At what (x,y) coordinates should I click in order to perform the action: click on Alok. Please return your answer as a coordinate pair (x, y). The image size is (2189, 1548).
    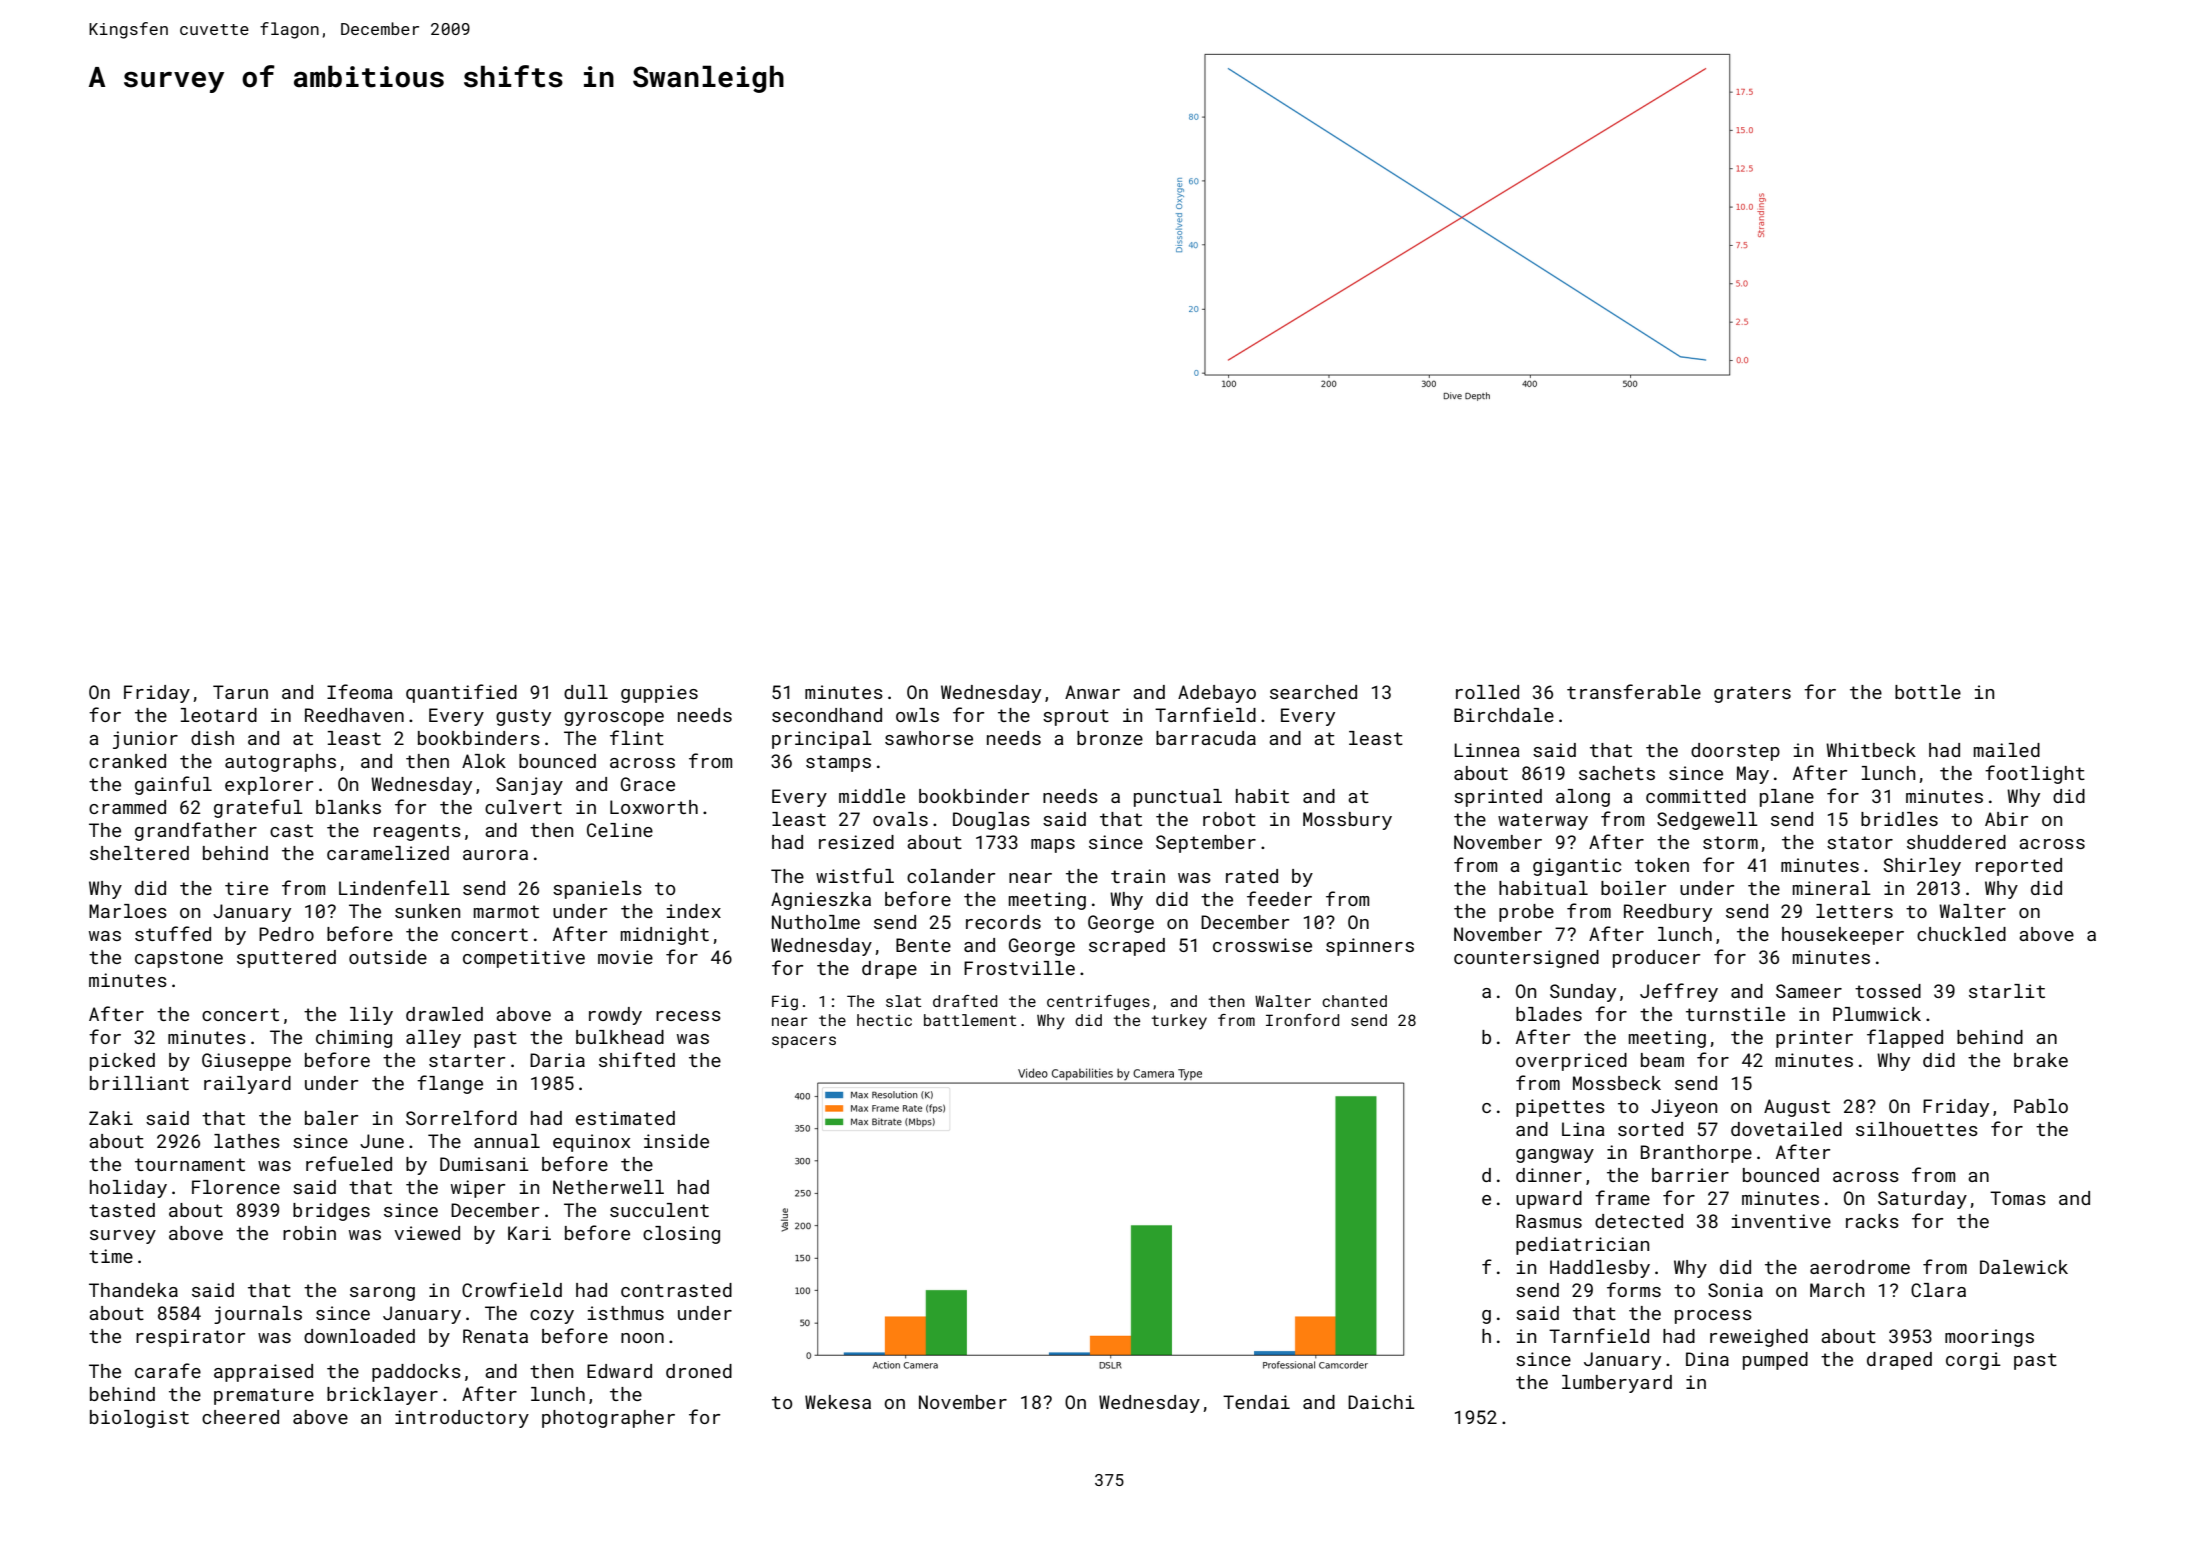
    Looking at the image, I should click on (484, 761).
